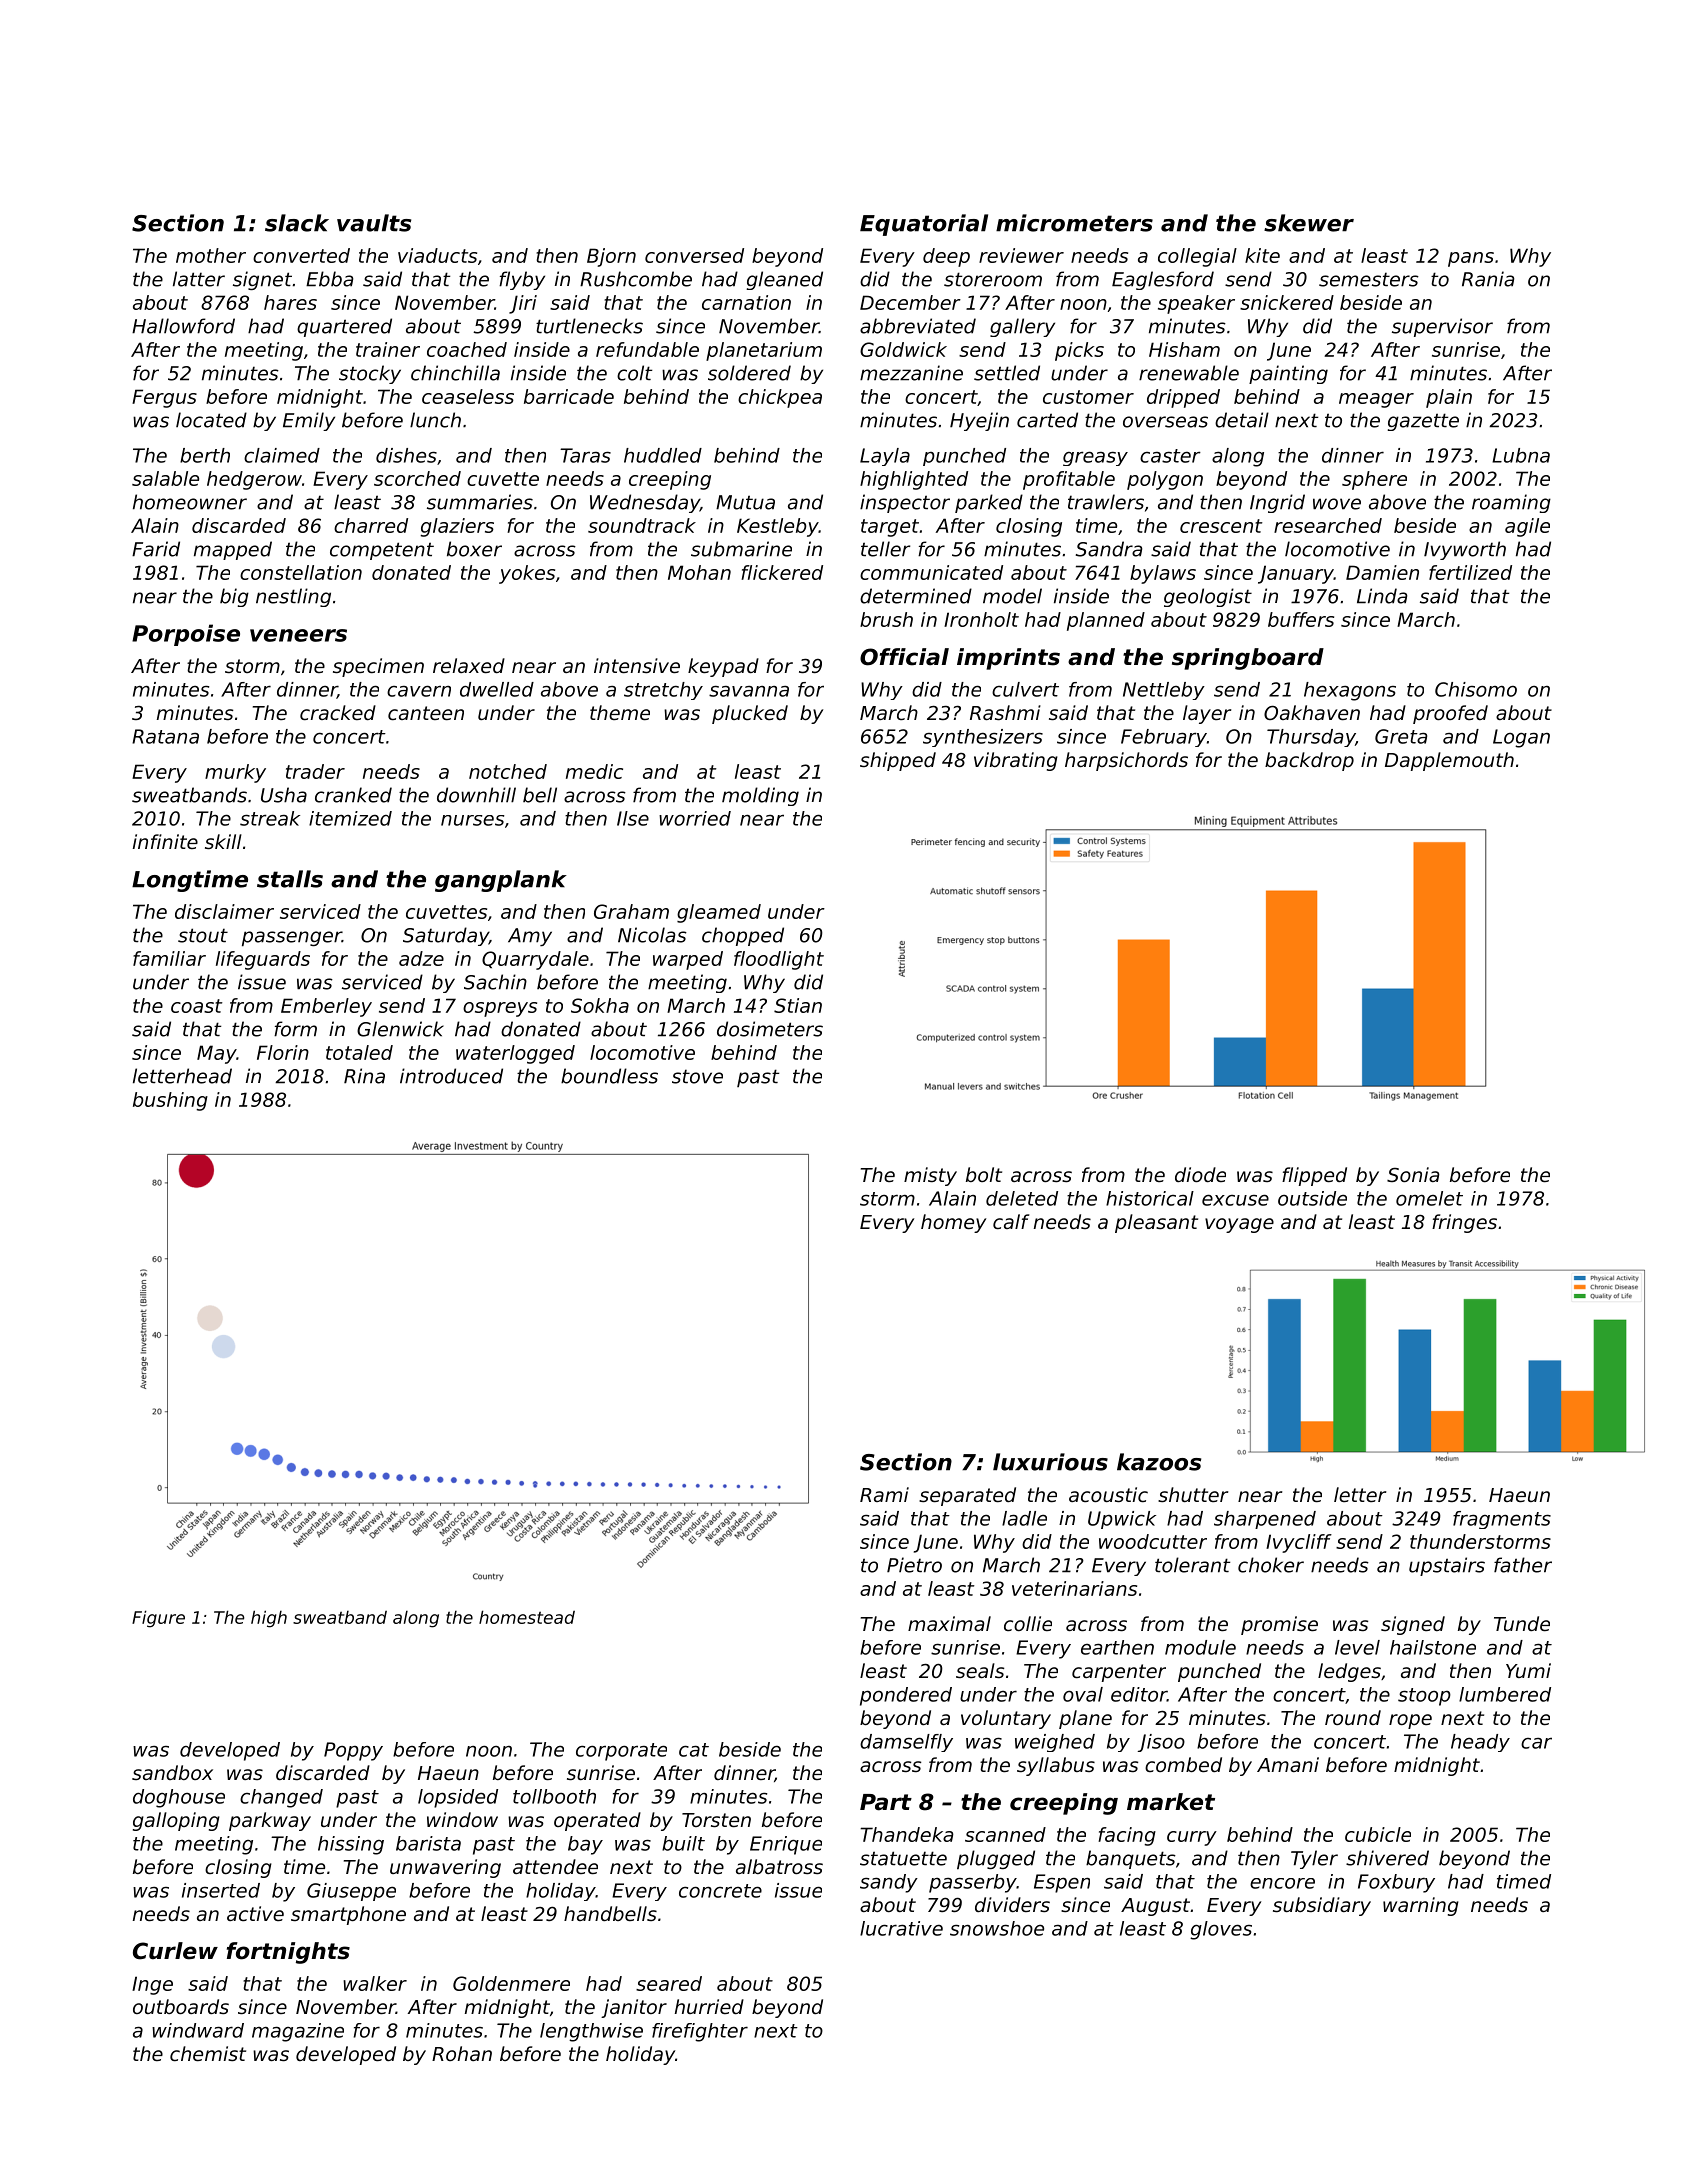 Image resolution: width=1683 pixels, height=2178 pixels. Describe the element at coordinates (170, 1101) in the image. I see `bushing` at that location.
